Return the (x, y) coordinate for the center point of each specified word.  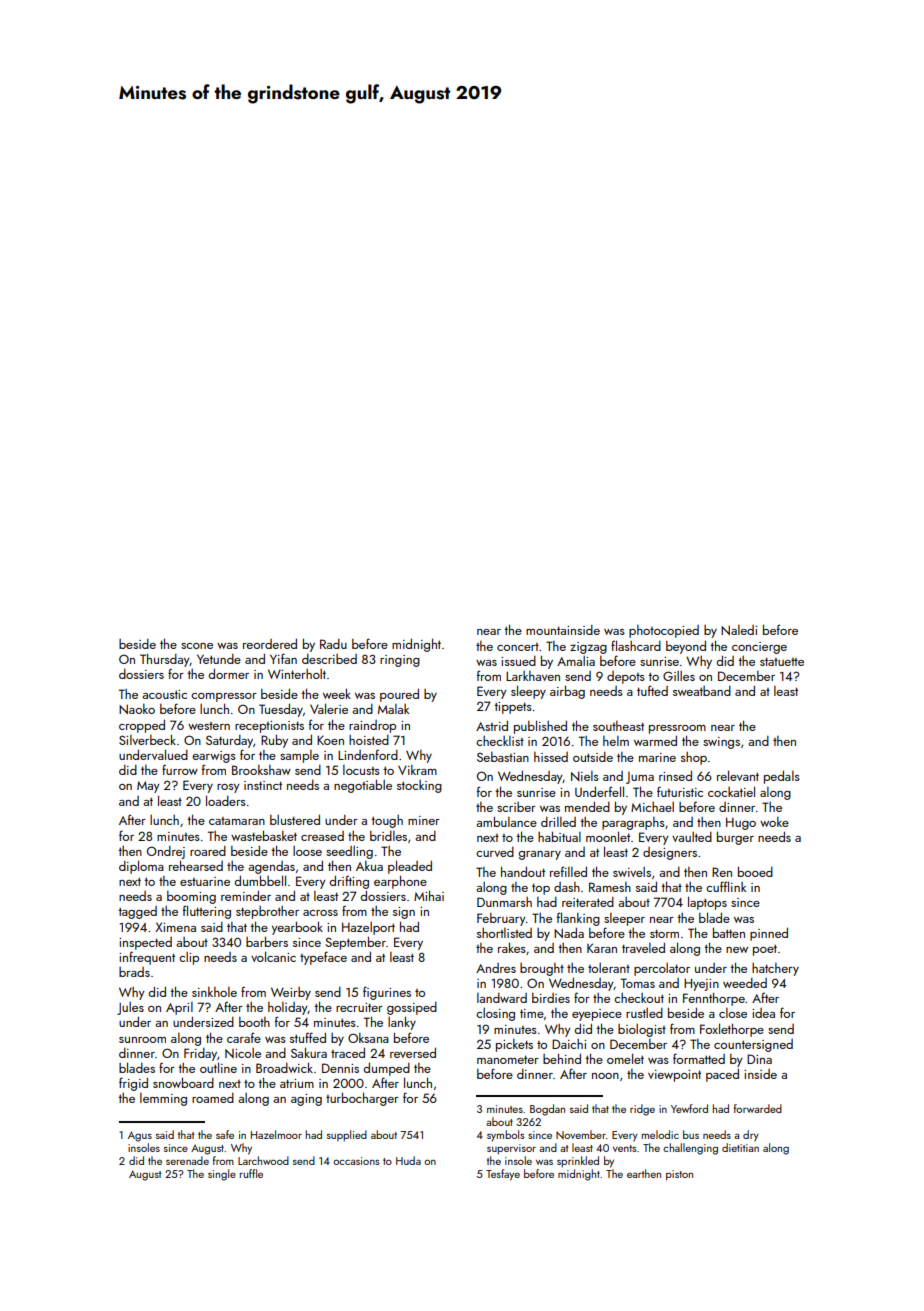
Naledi (739, 630)
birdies (551, 998)
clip (189, 958)
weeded (745, 983)
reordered (270, 643)
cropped (142, 726)
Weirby (291, 993)
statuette (782, 661)
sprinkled (578, 1162)
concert (518, 647)
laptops (707, 903)
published (540, 727)
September (355, 943)
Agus (140, 1136)
